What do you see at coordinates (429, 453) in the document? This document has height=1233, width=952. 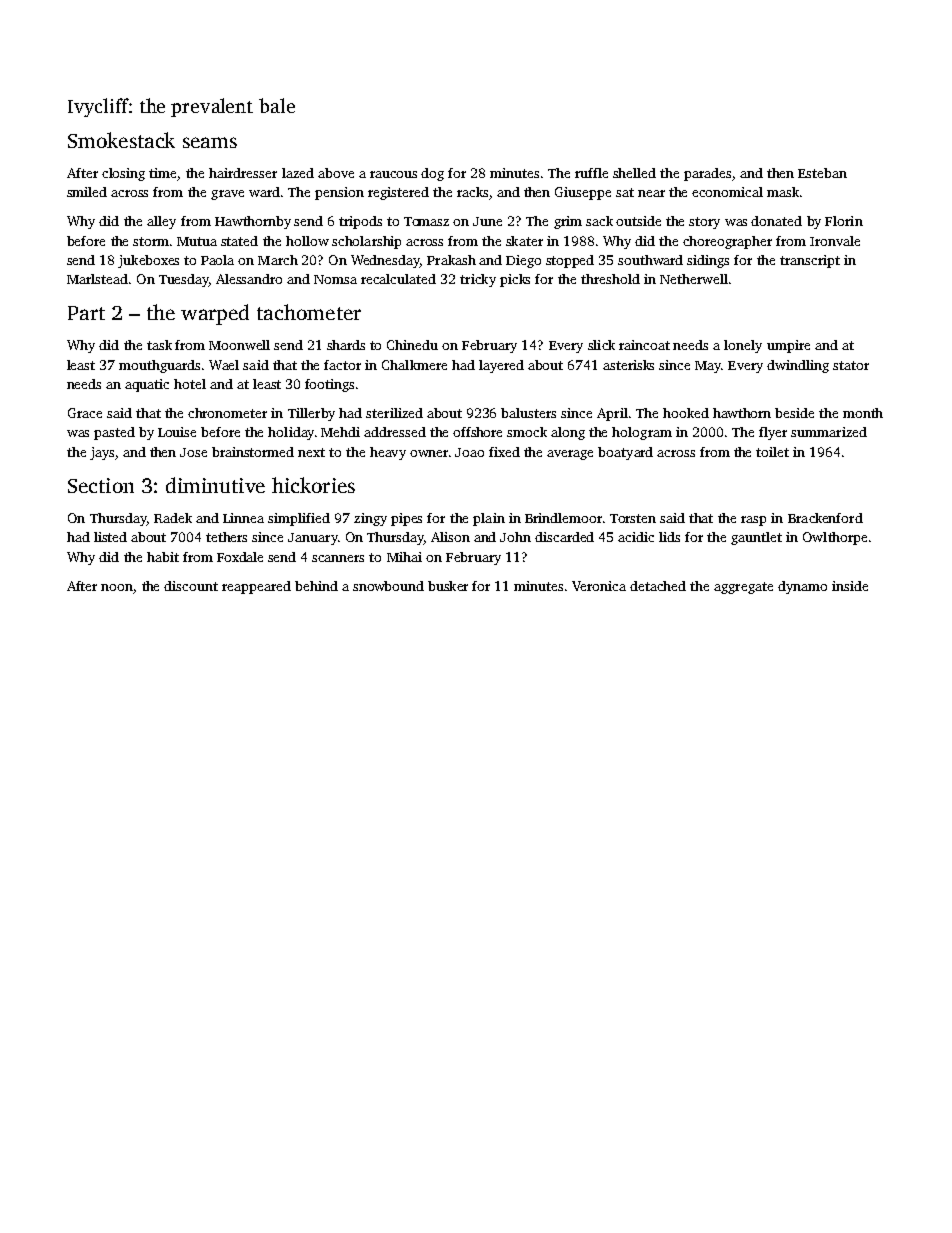 I see `owner` at bounding box center [429, 453].
